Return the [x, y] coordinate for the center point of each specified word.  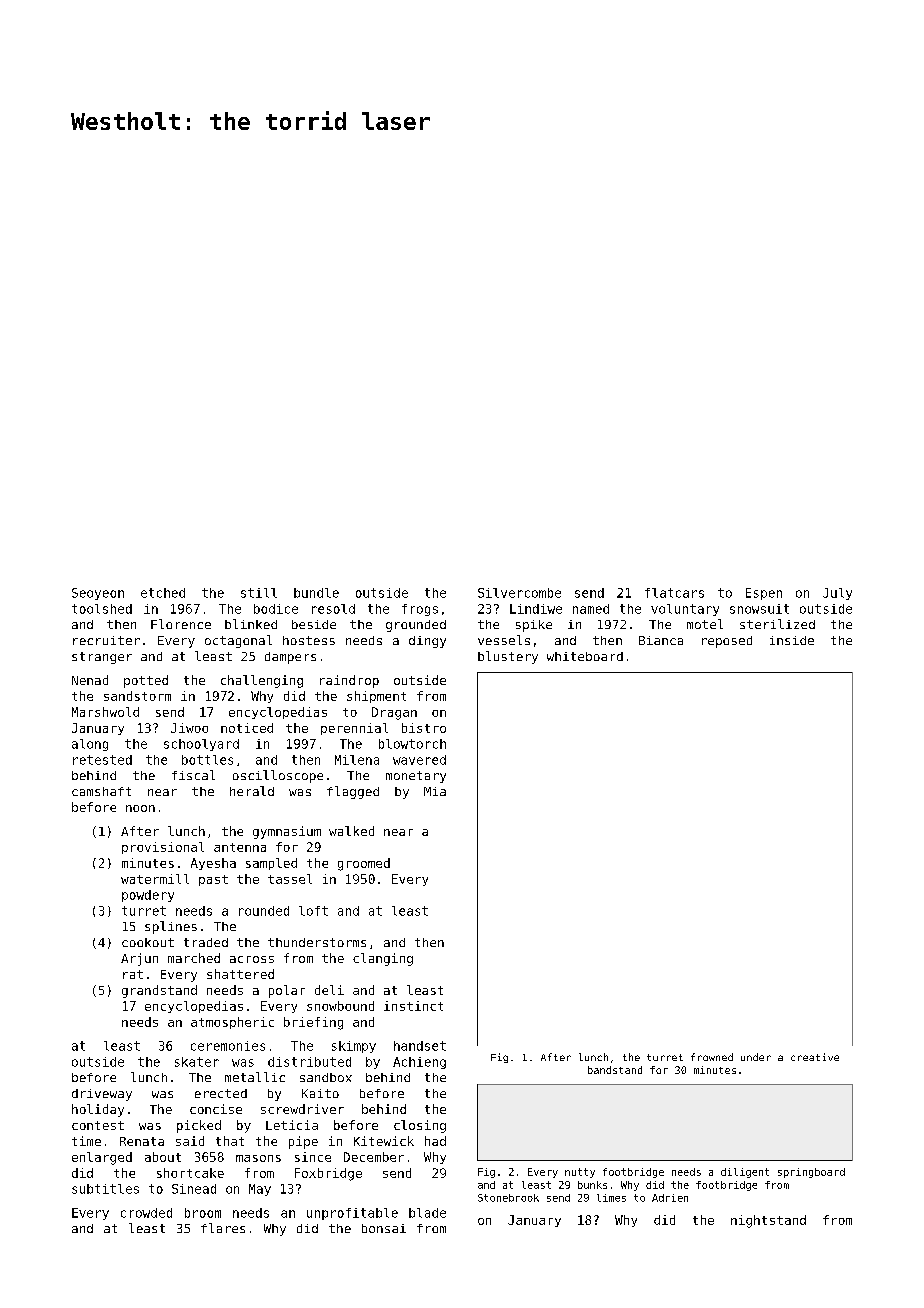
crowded [146, 1213]
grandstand [159, 991]
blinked [251, 624]
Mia [435, 791]
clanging [383, 959]
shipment [376, 697]
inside [792, 640]
